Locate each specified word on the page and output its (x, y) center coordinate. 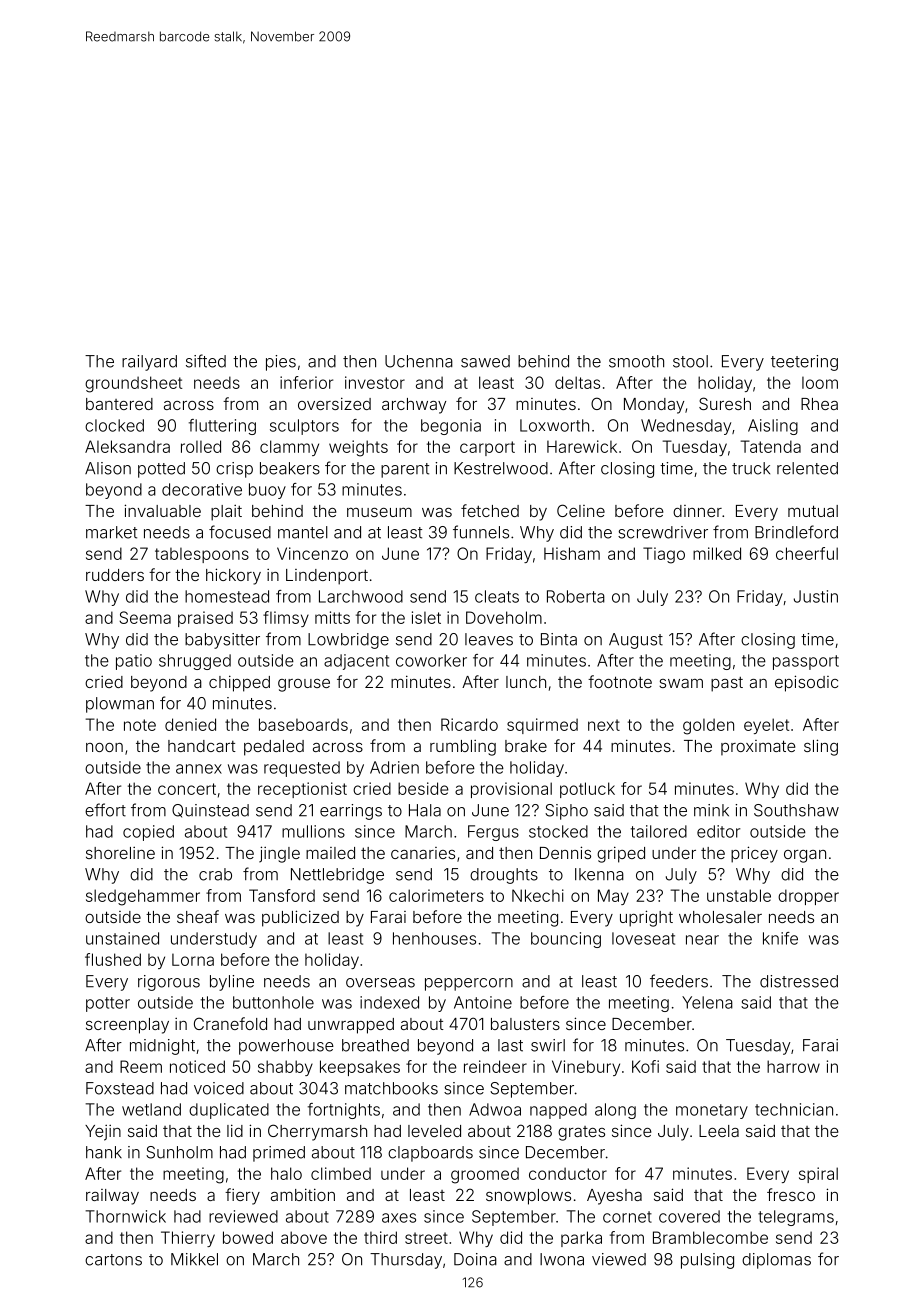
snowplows (528, 1197)
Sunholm (179, 1152)
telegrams (796, 1218)
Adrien (394, 767)
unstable (739, 895)
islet (426, 617)
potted (161, 470)
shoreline (120, 853)
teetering (804, 363)
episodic (806, 683)
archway (414, 406)
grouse (304, 685)
